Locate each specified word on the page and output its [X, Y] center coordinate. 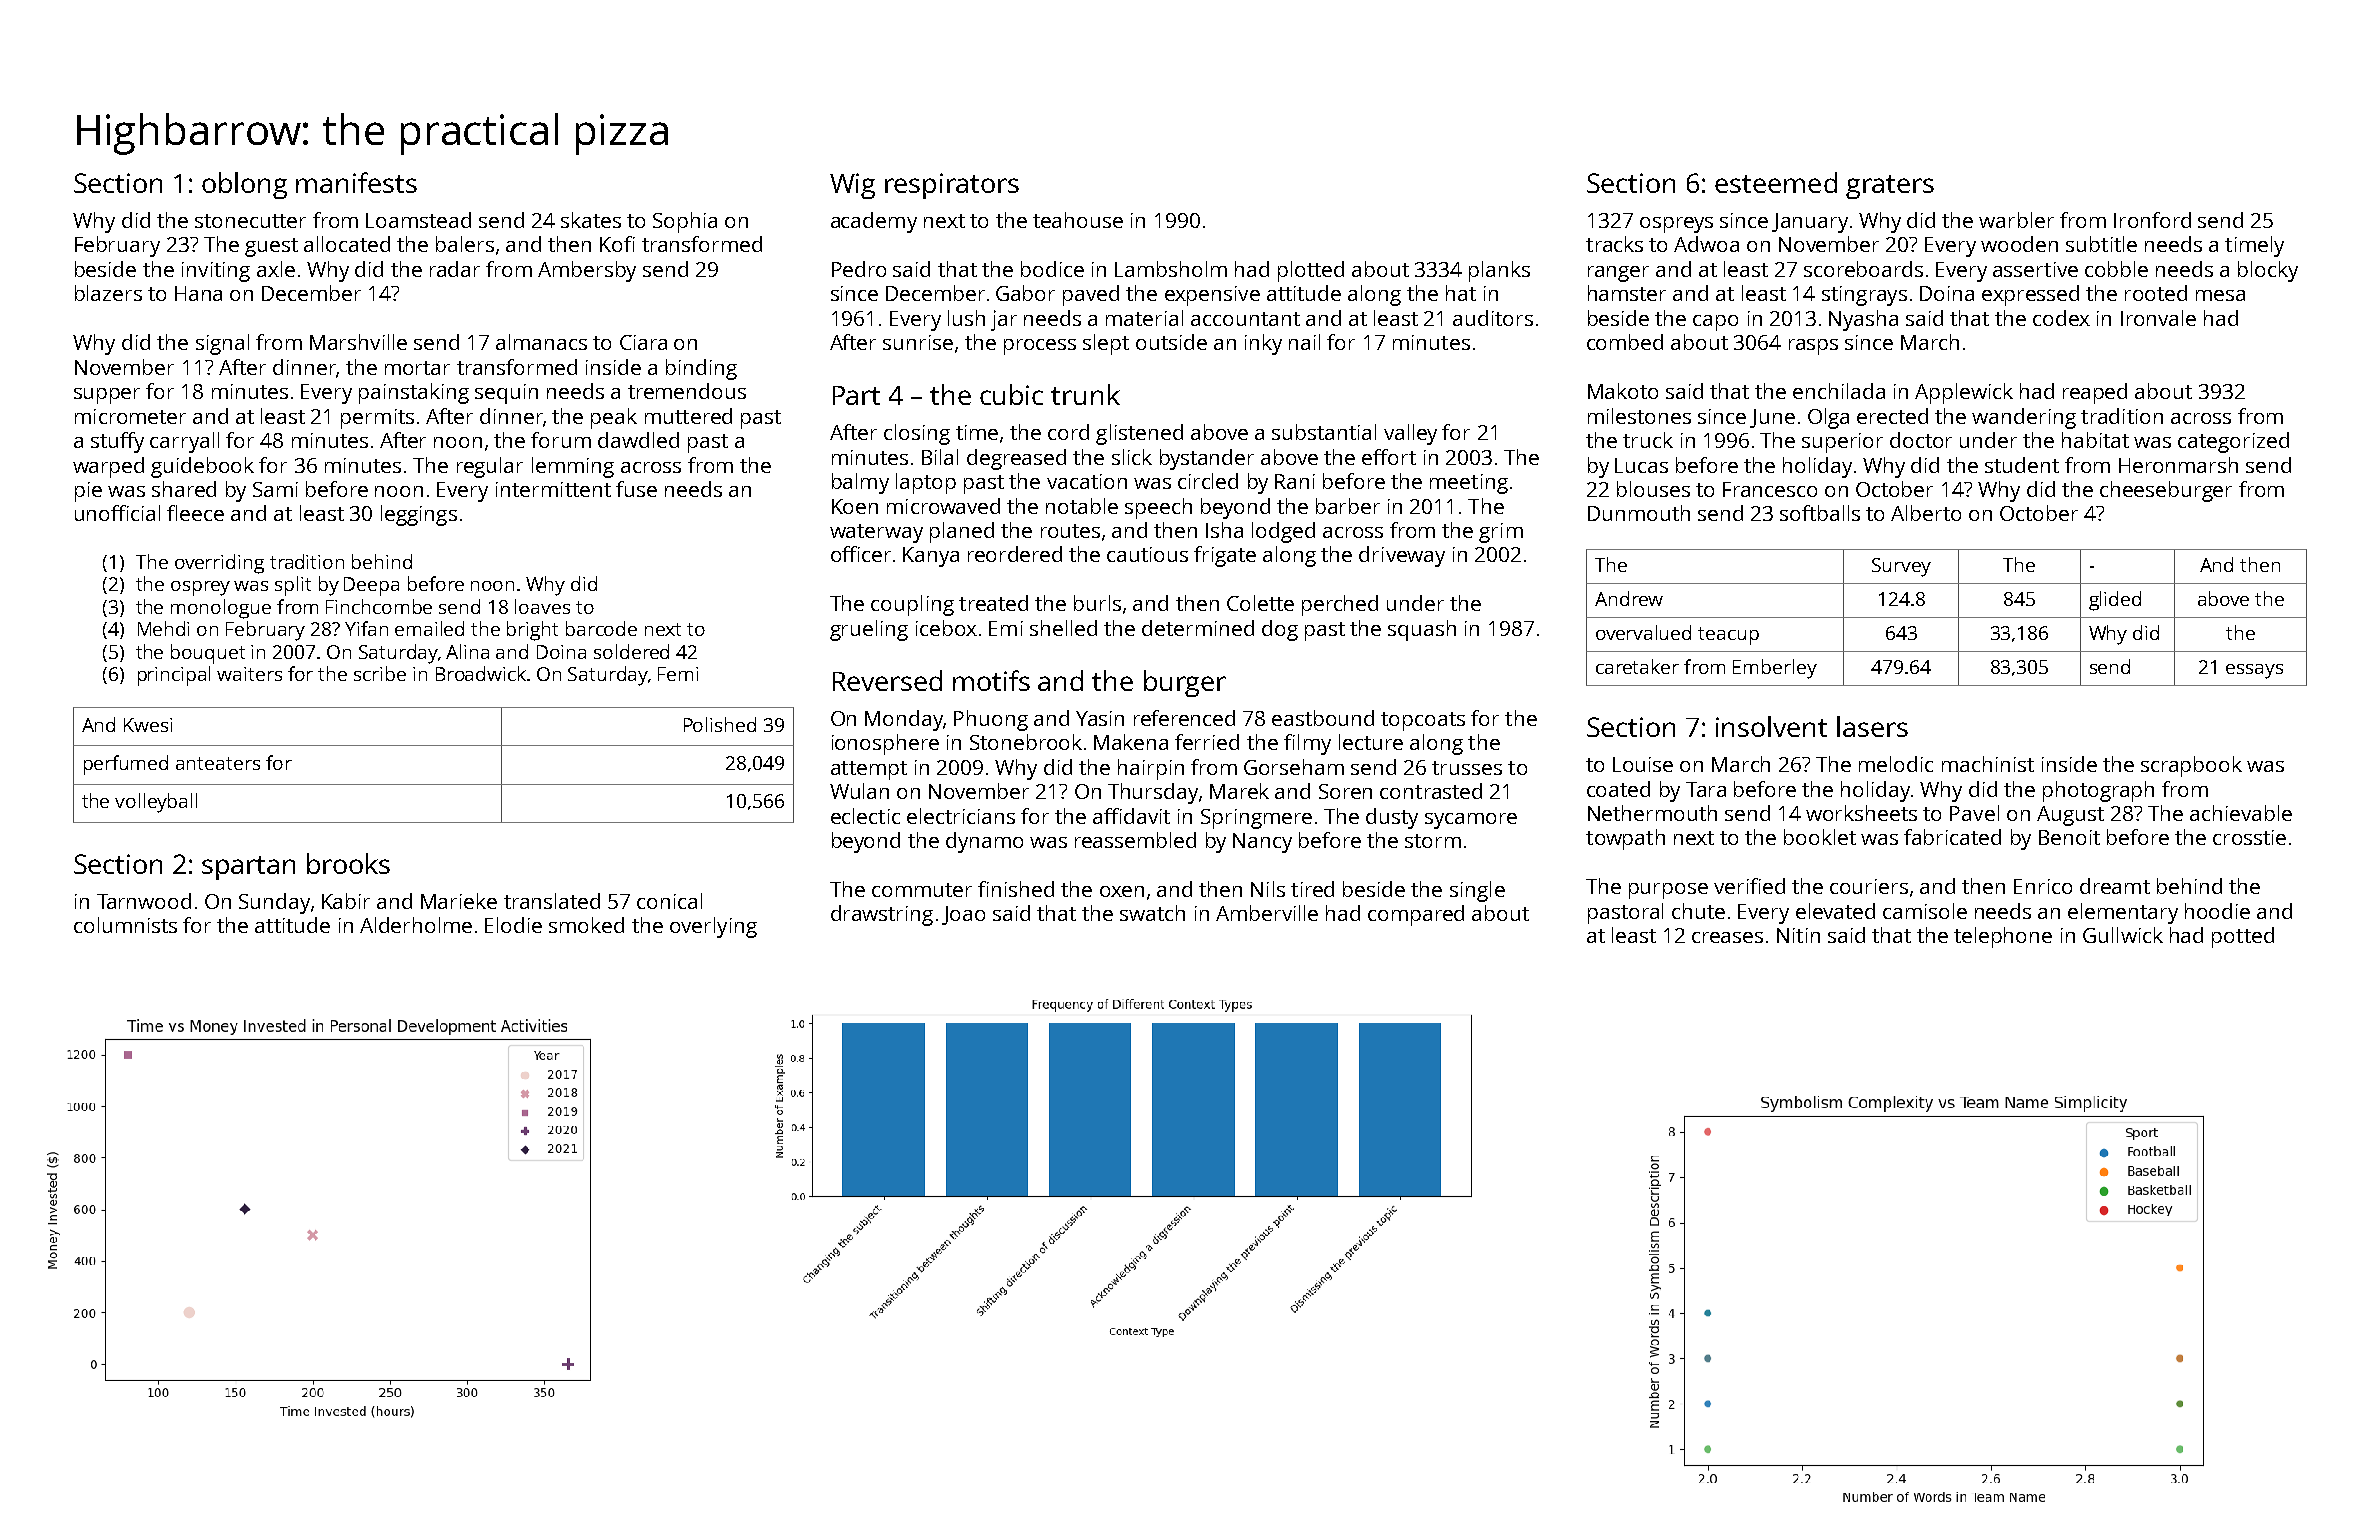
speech [1158, 508]
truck [1648, 440]
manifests [356, 182]
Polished [720, 724]
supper [107, 396]
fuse [636, 489]
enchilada [1839, 391]
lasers [1872, 726]
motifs [991, 680]
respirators [952, 186]
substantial [1324, 432]
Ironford [2152, 220]
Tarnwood [144, 901]
